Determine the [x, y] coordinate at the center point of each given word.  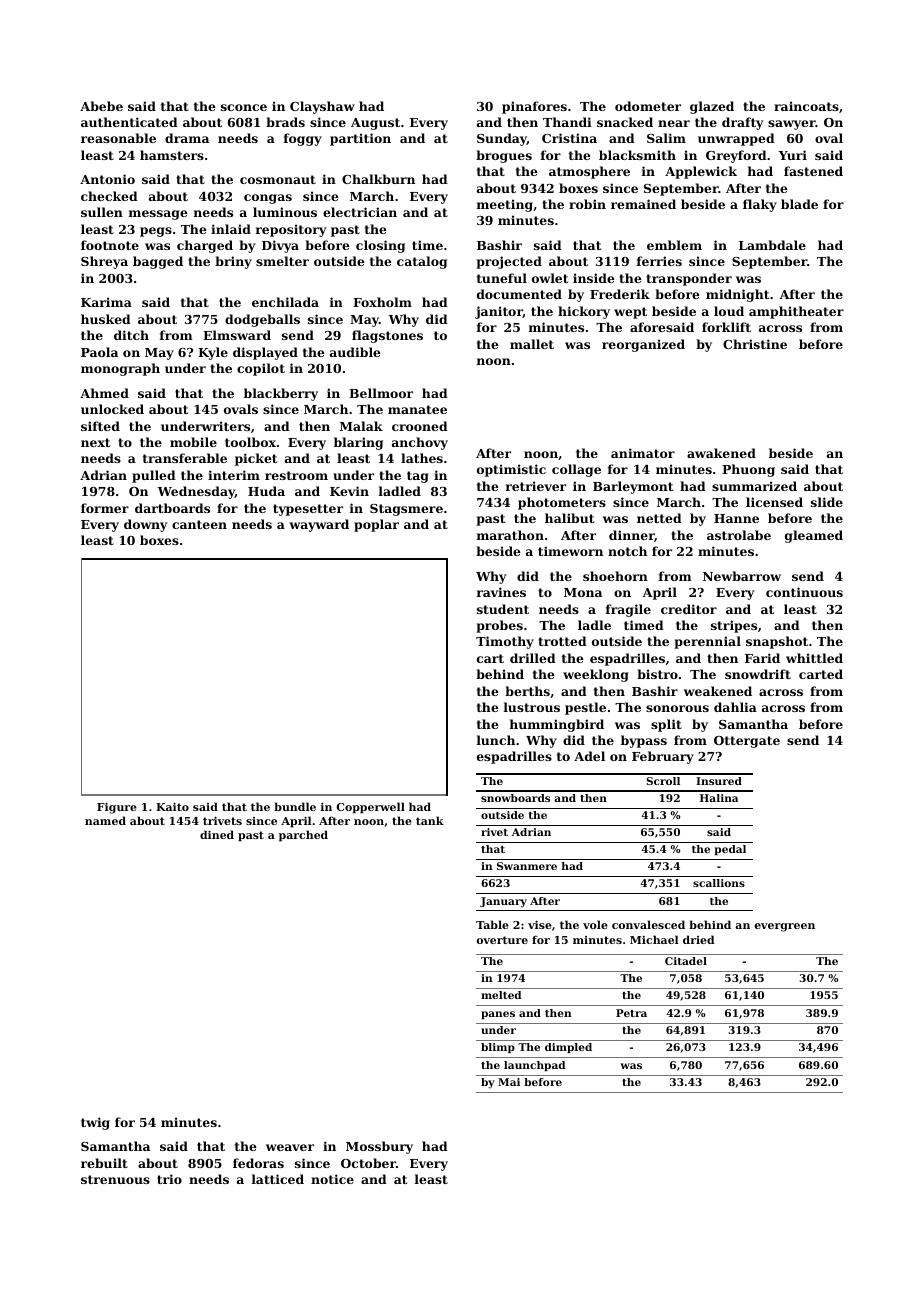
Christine [755, 344]
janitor [499, 312]
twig [95, 1123]
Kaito [172, 806]
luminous [285, 212]
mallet [532, 344]
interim [234, 475]
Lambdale [772, 245]
